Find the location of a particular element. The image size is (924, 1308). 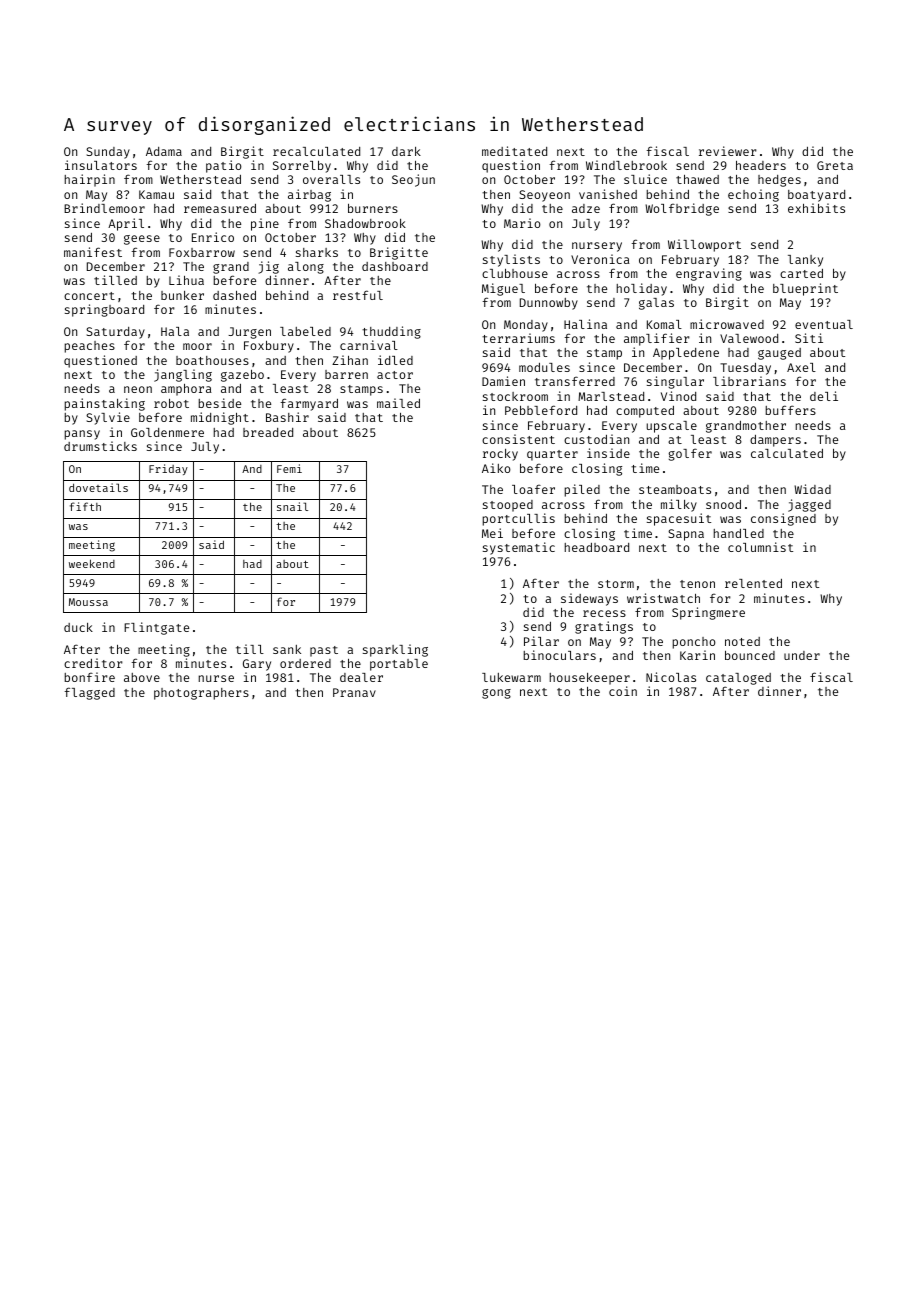

dashed is located at coordinates (234, 295).
